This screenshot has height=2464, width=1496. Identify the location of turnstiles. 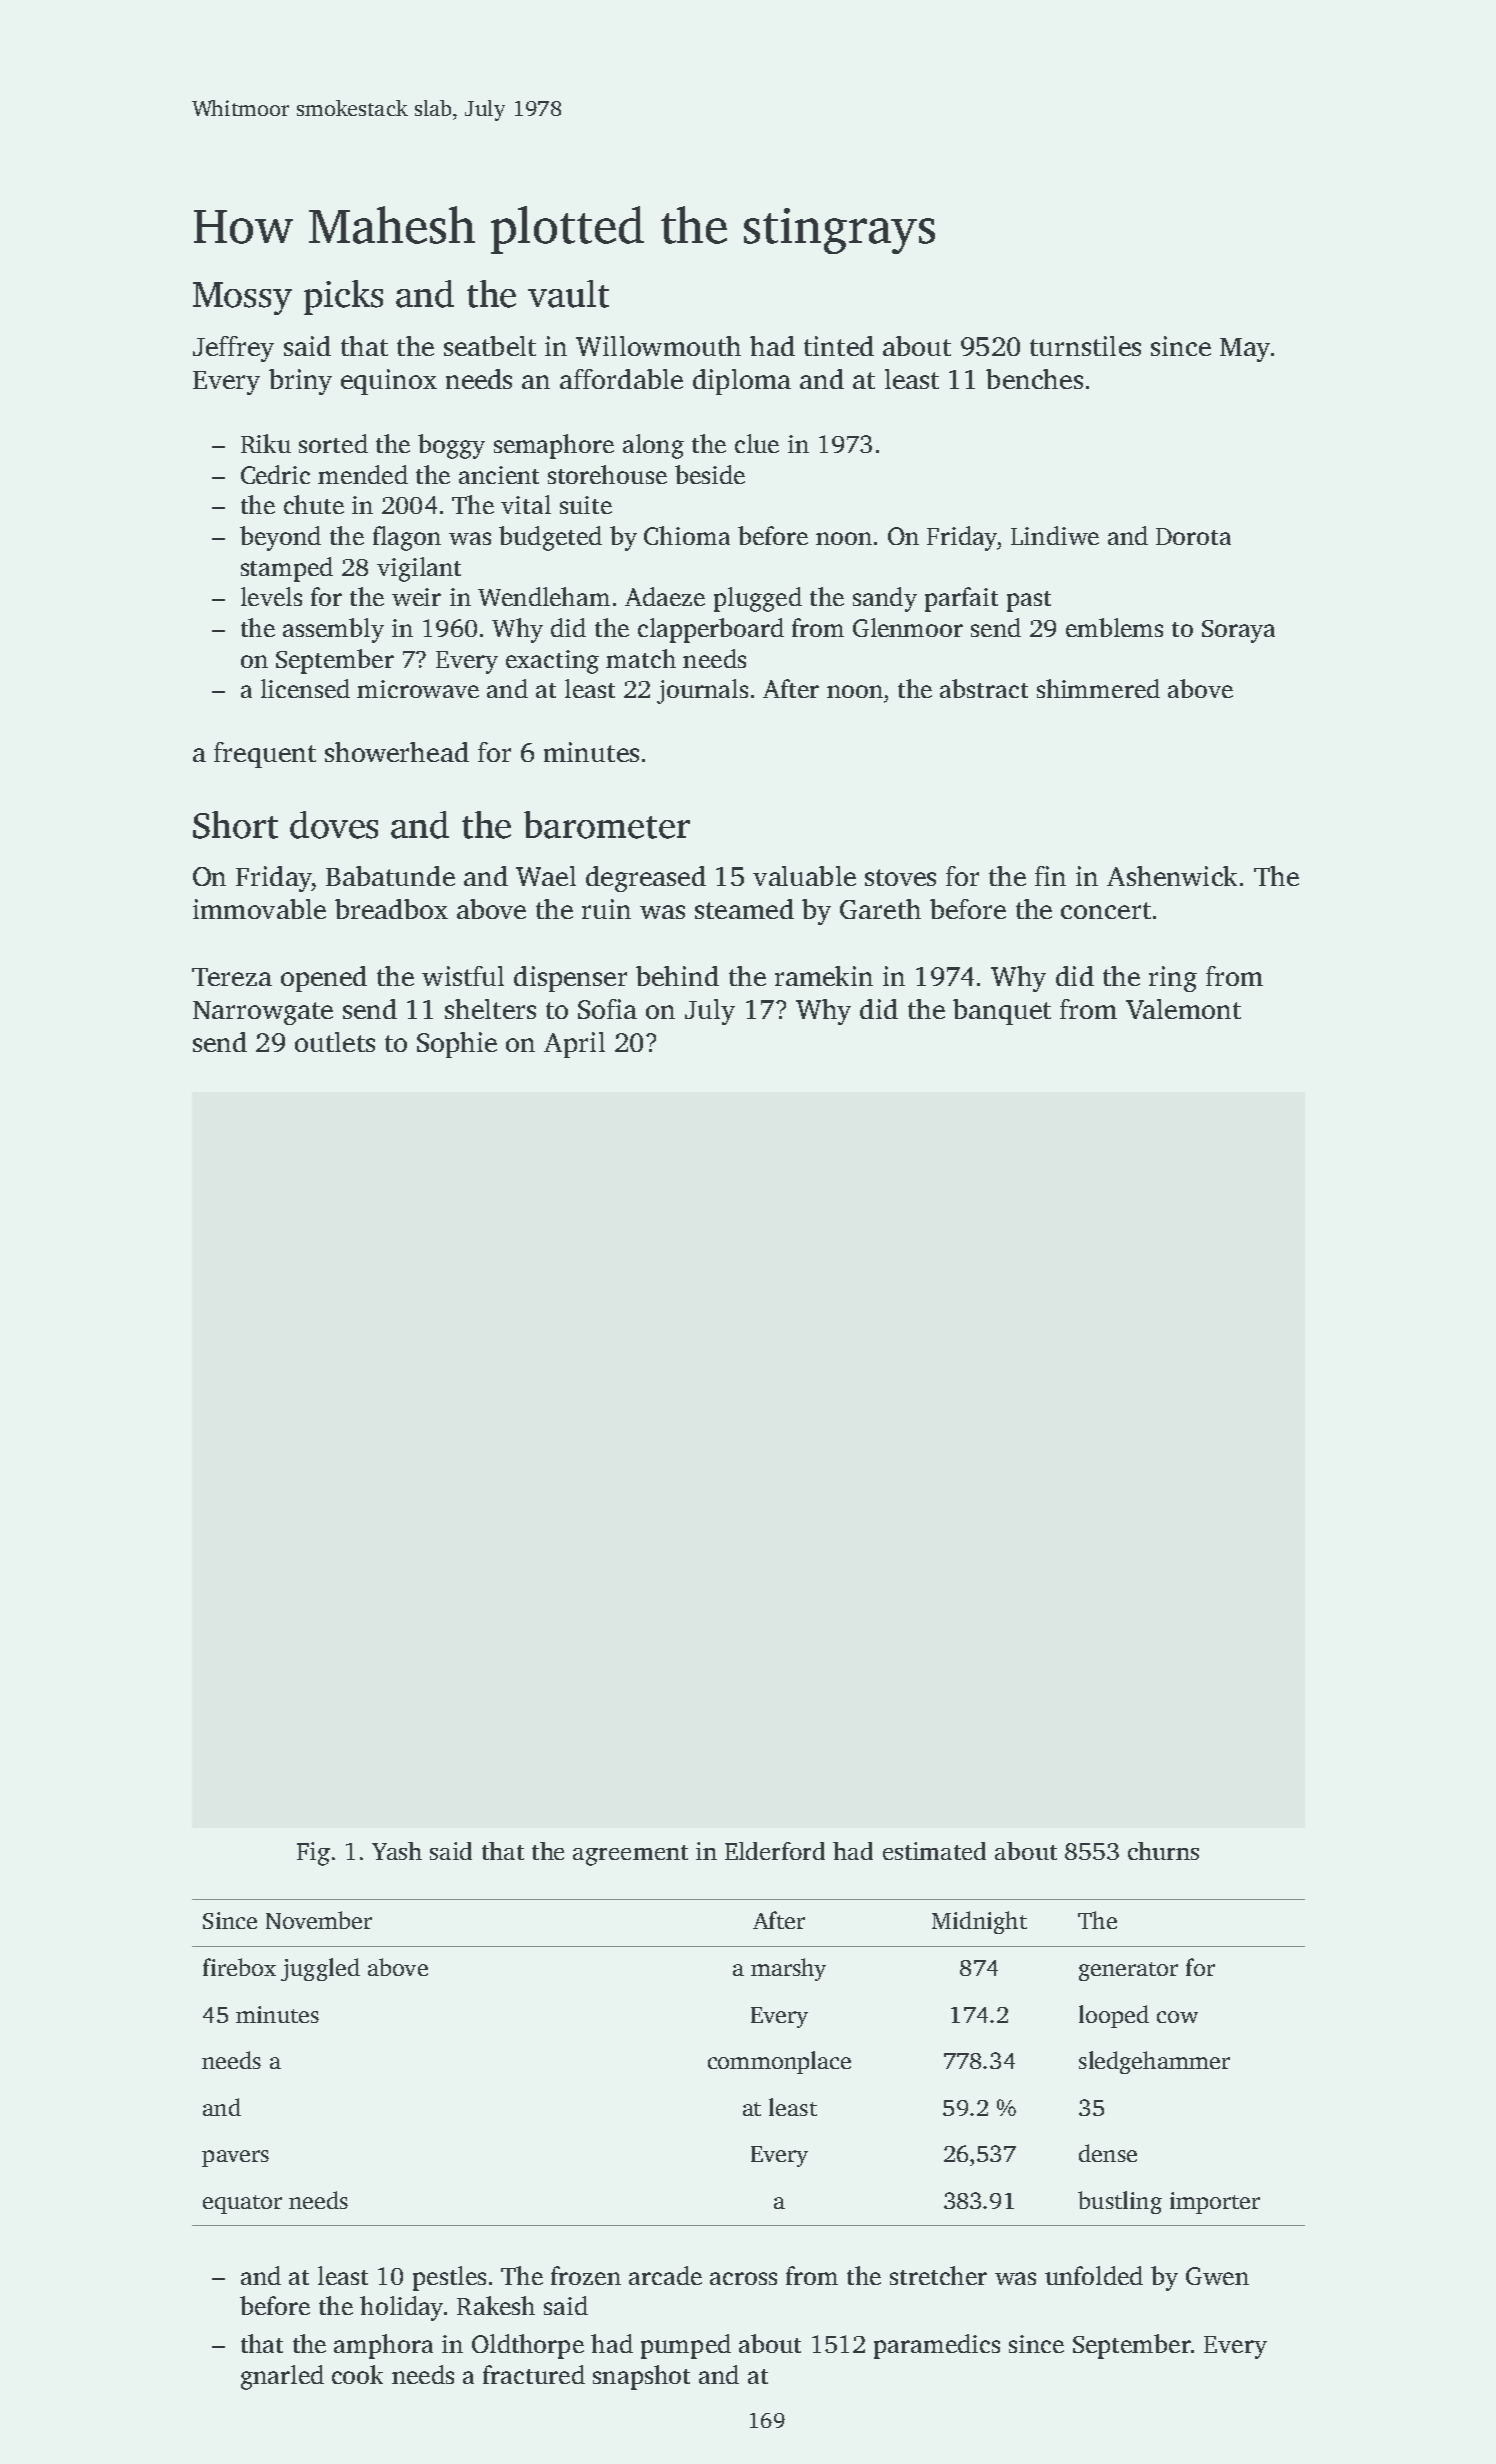
(1085, 346).
